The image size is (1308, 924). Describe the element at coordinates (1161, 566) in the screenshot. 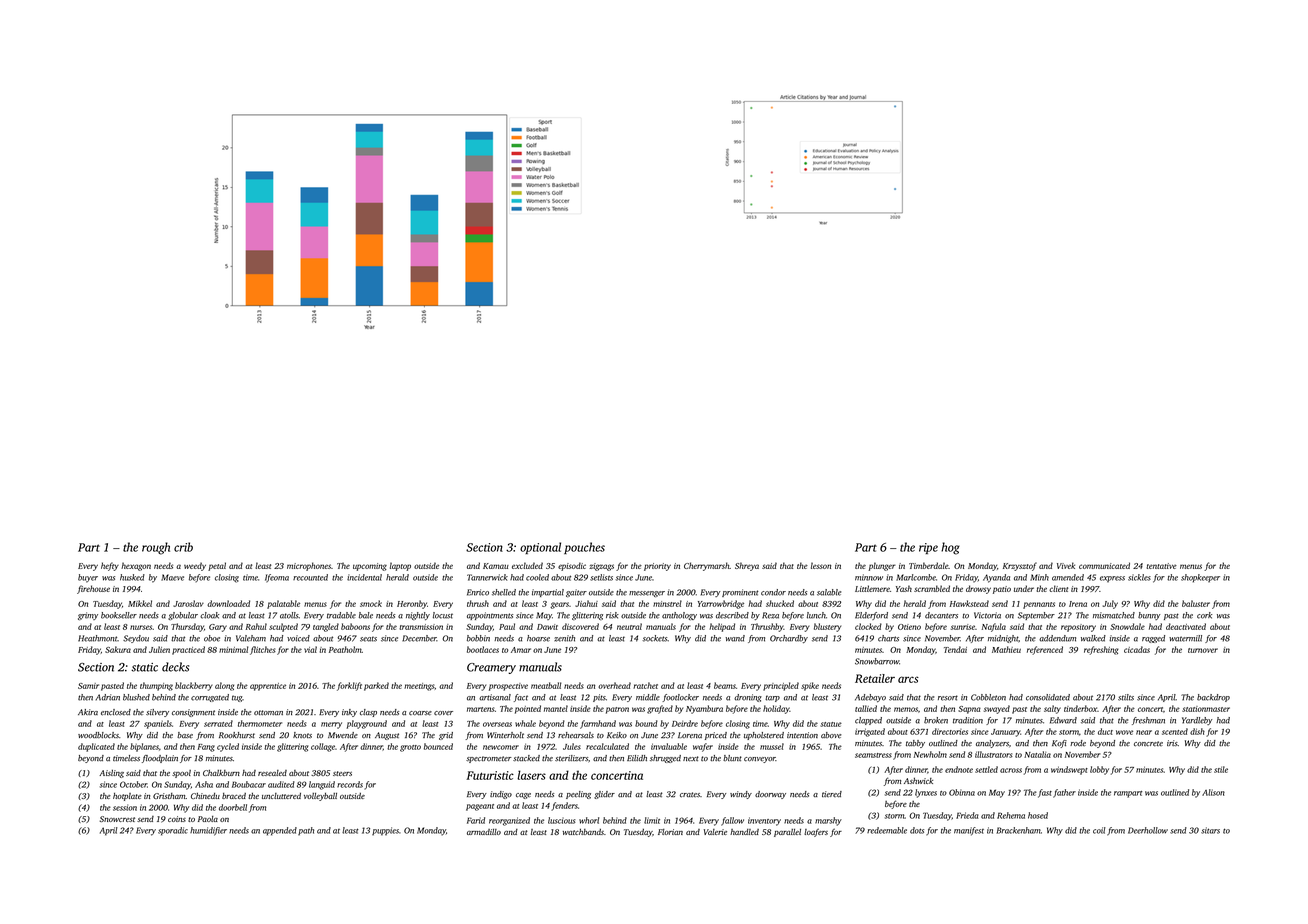

I see `tentative` at that location.
